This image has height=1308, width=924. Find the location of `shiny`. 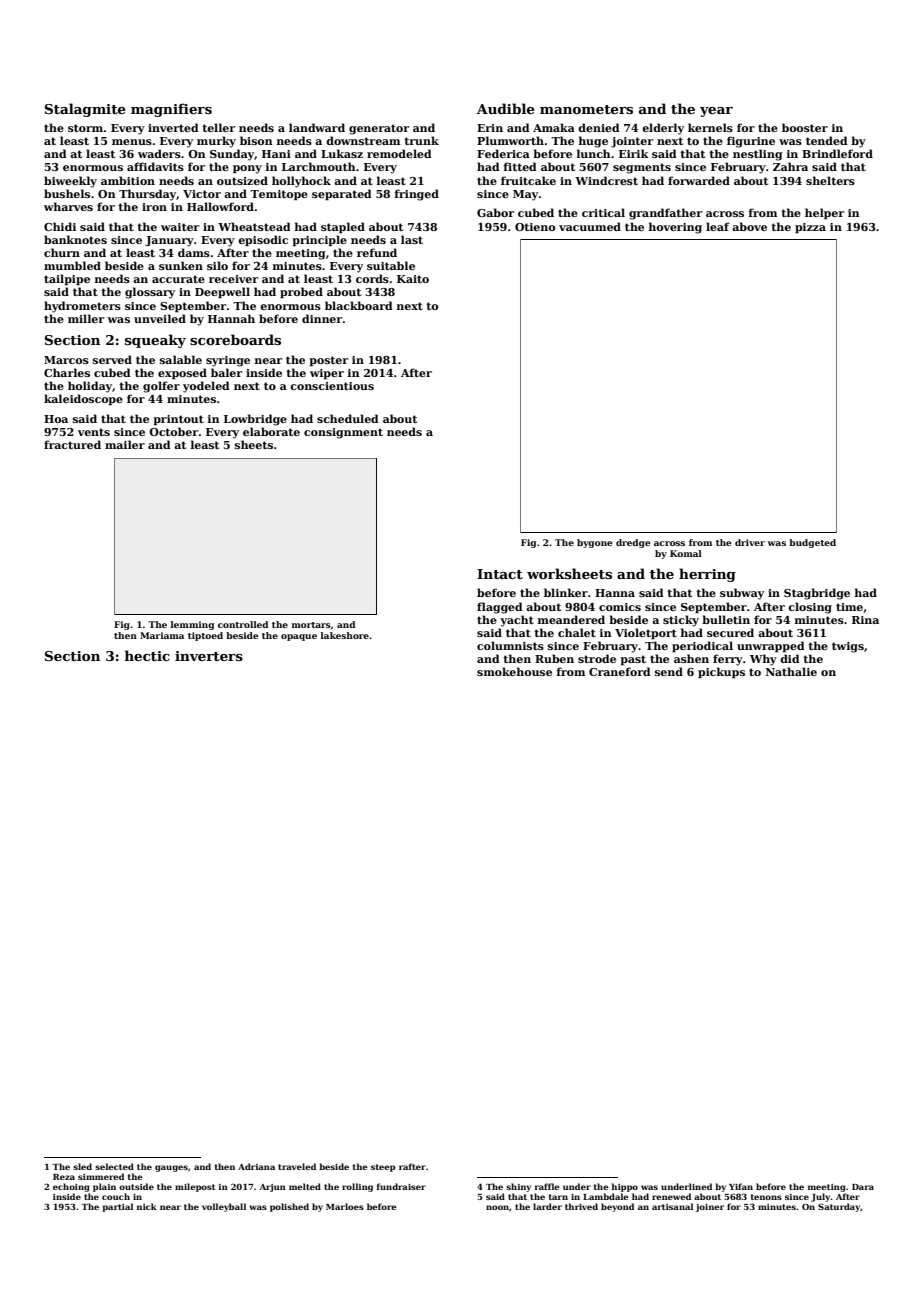

shiny is located at coordinates (518, 1187).
